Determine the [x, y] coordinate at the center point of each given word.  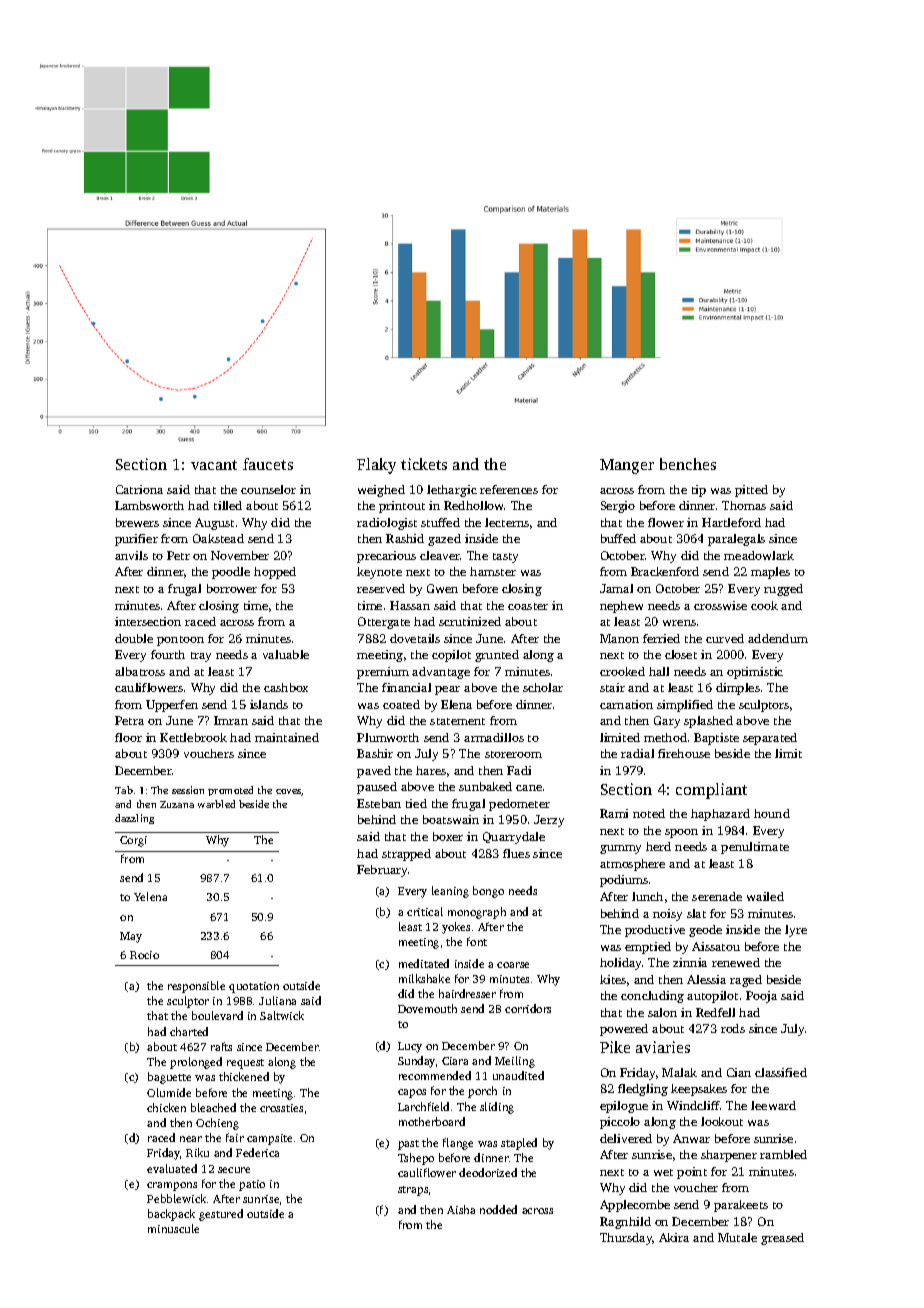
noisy [667, 915]
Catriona [139, 489]
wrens [679, 623]
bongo [488, 892]
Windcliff [693, 1105]
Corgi [133, 841]
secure [234, 1170]
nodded [498, 1209]
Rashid [405, 538]
